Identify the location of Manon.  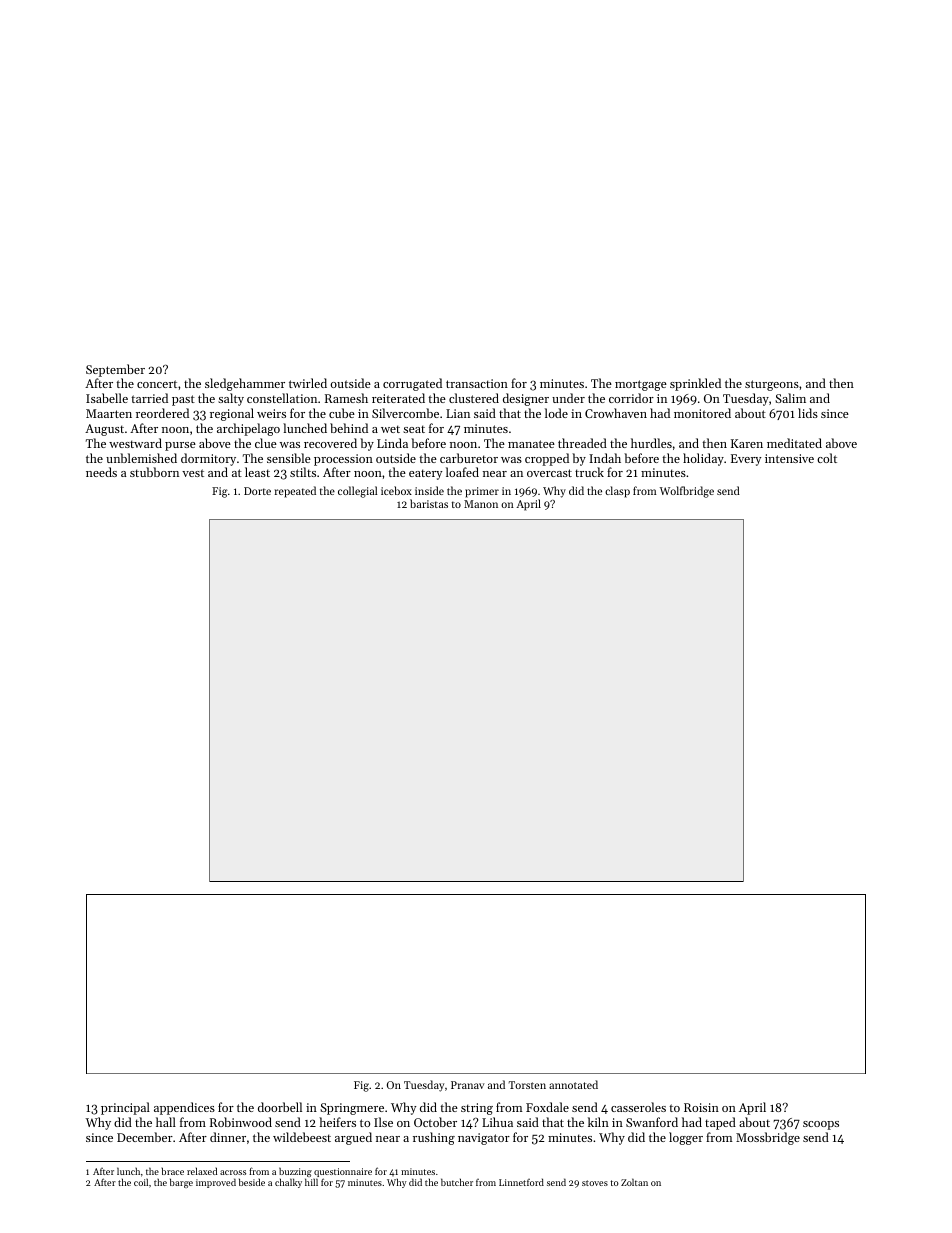
(481, 504).
